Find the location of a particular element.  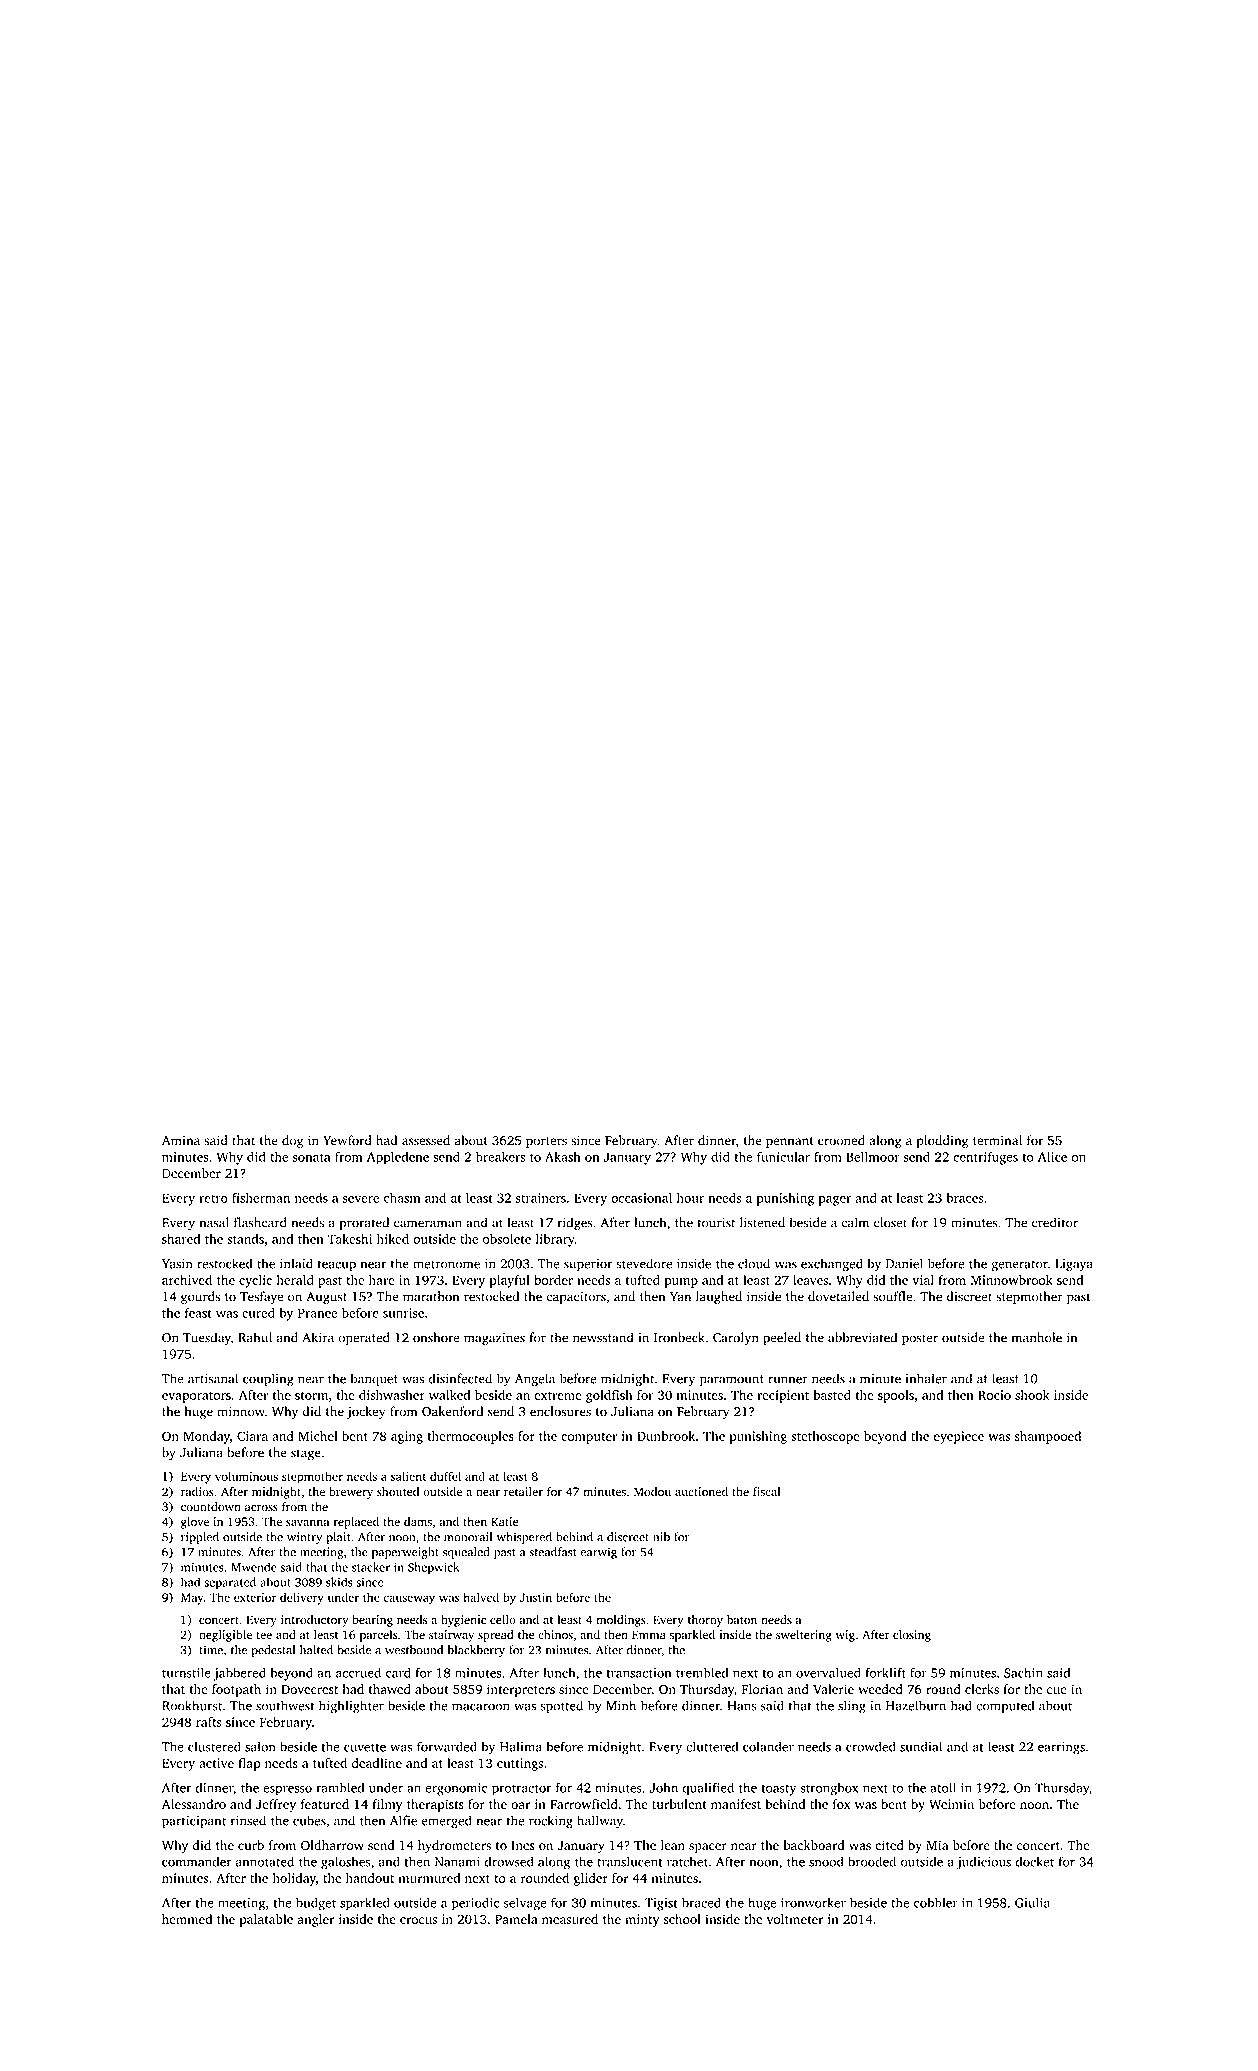

Appledene is located at coordinates (398, 1158).
